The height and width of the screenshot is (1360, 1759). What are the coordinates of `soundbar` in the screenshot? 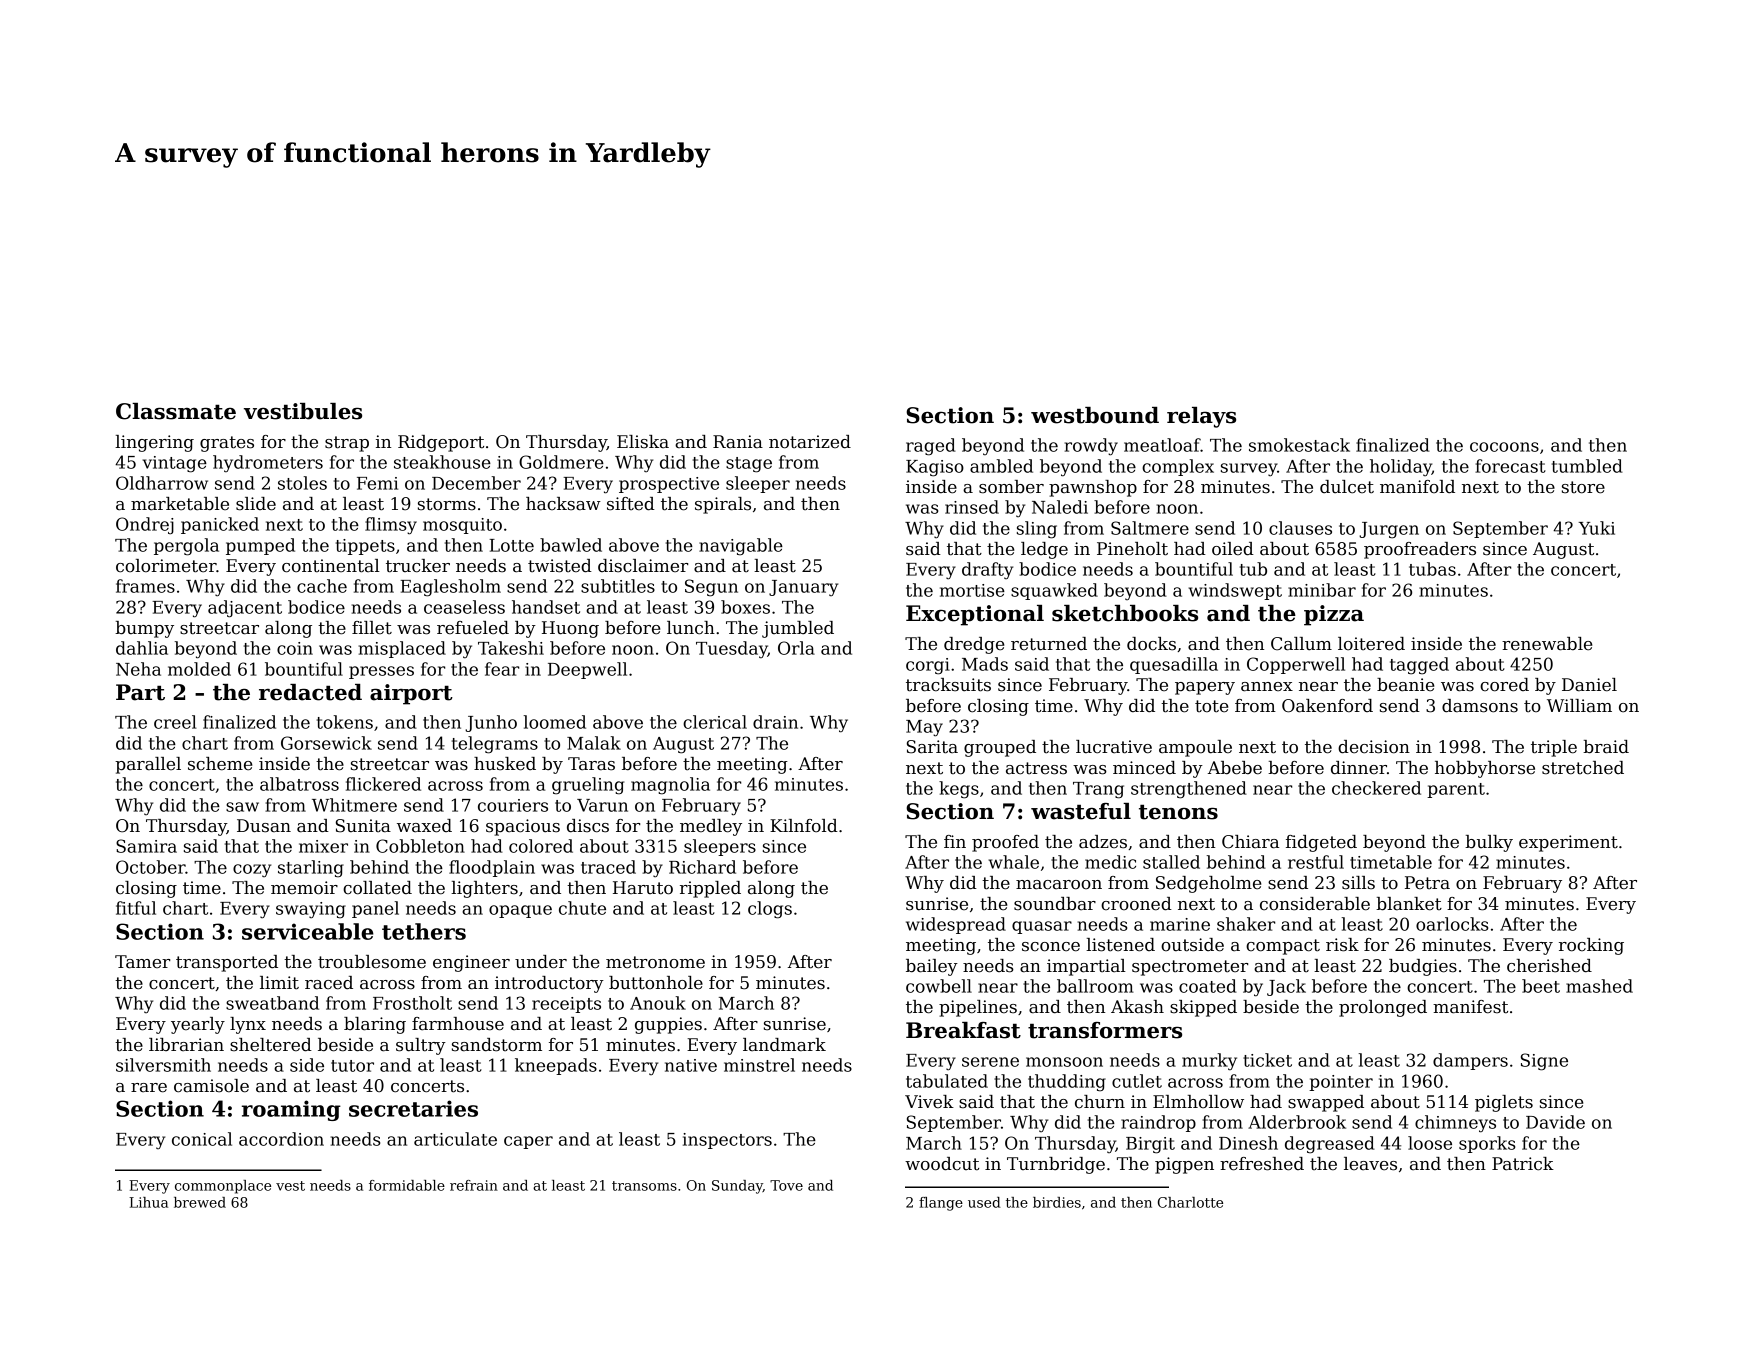 It's located at (1055, 904).
